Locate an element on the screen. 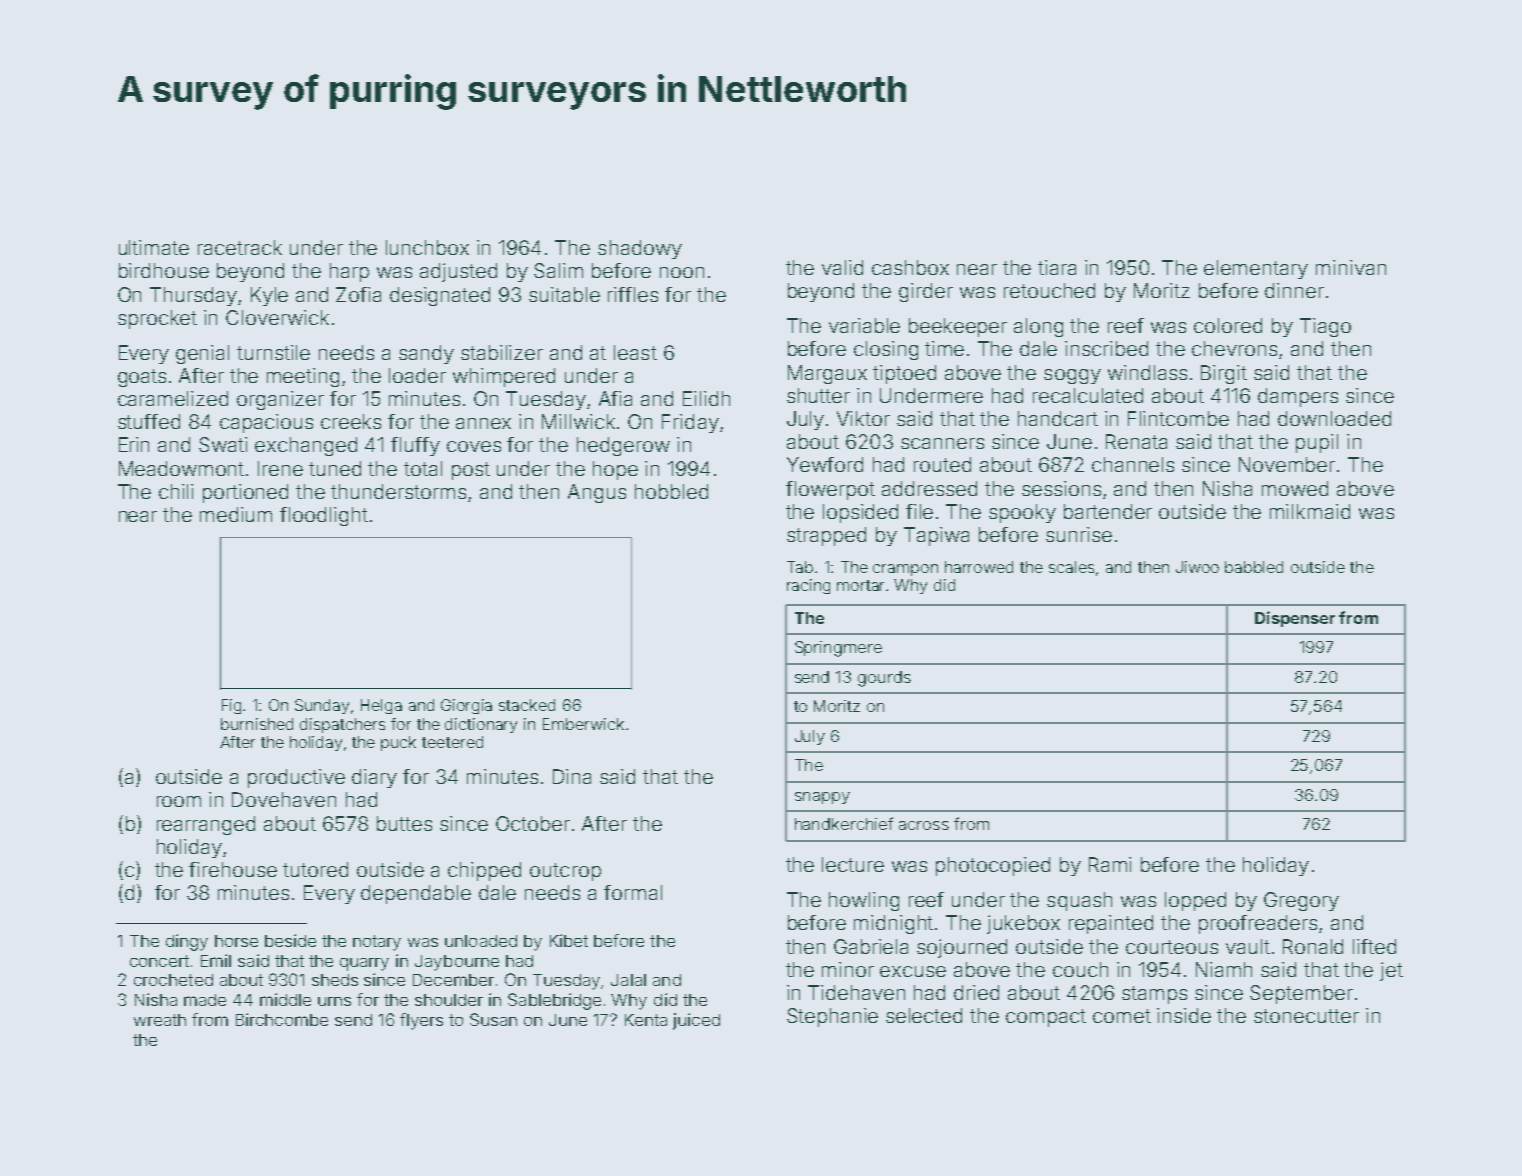 Image resolution: width=1522 pixels, height=1176 pixels. Jiwoo is located at coordinates (1197, 567).
